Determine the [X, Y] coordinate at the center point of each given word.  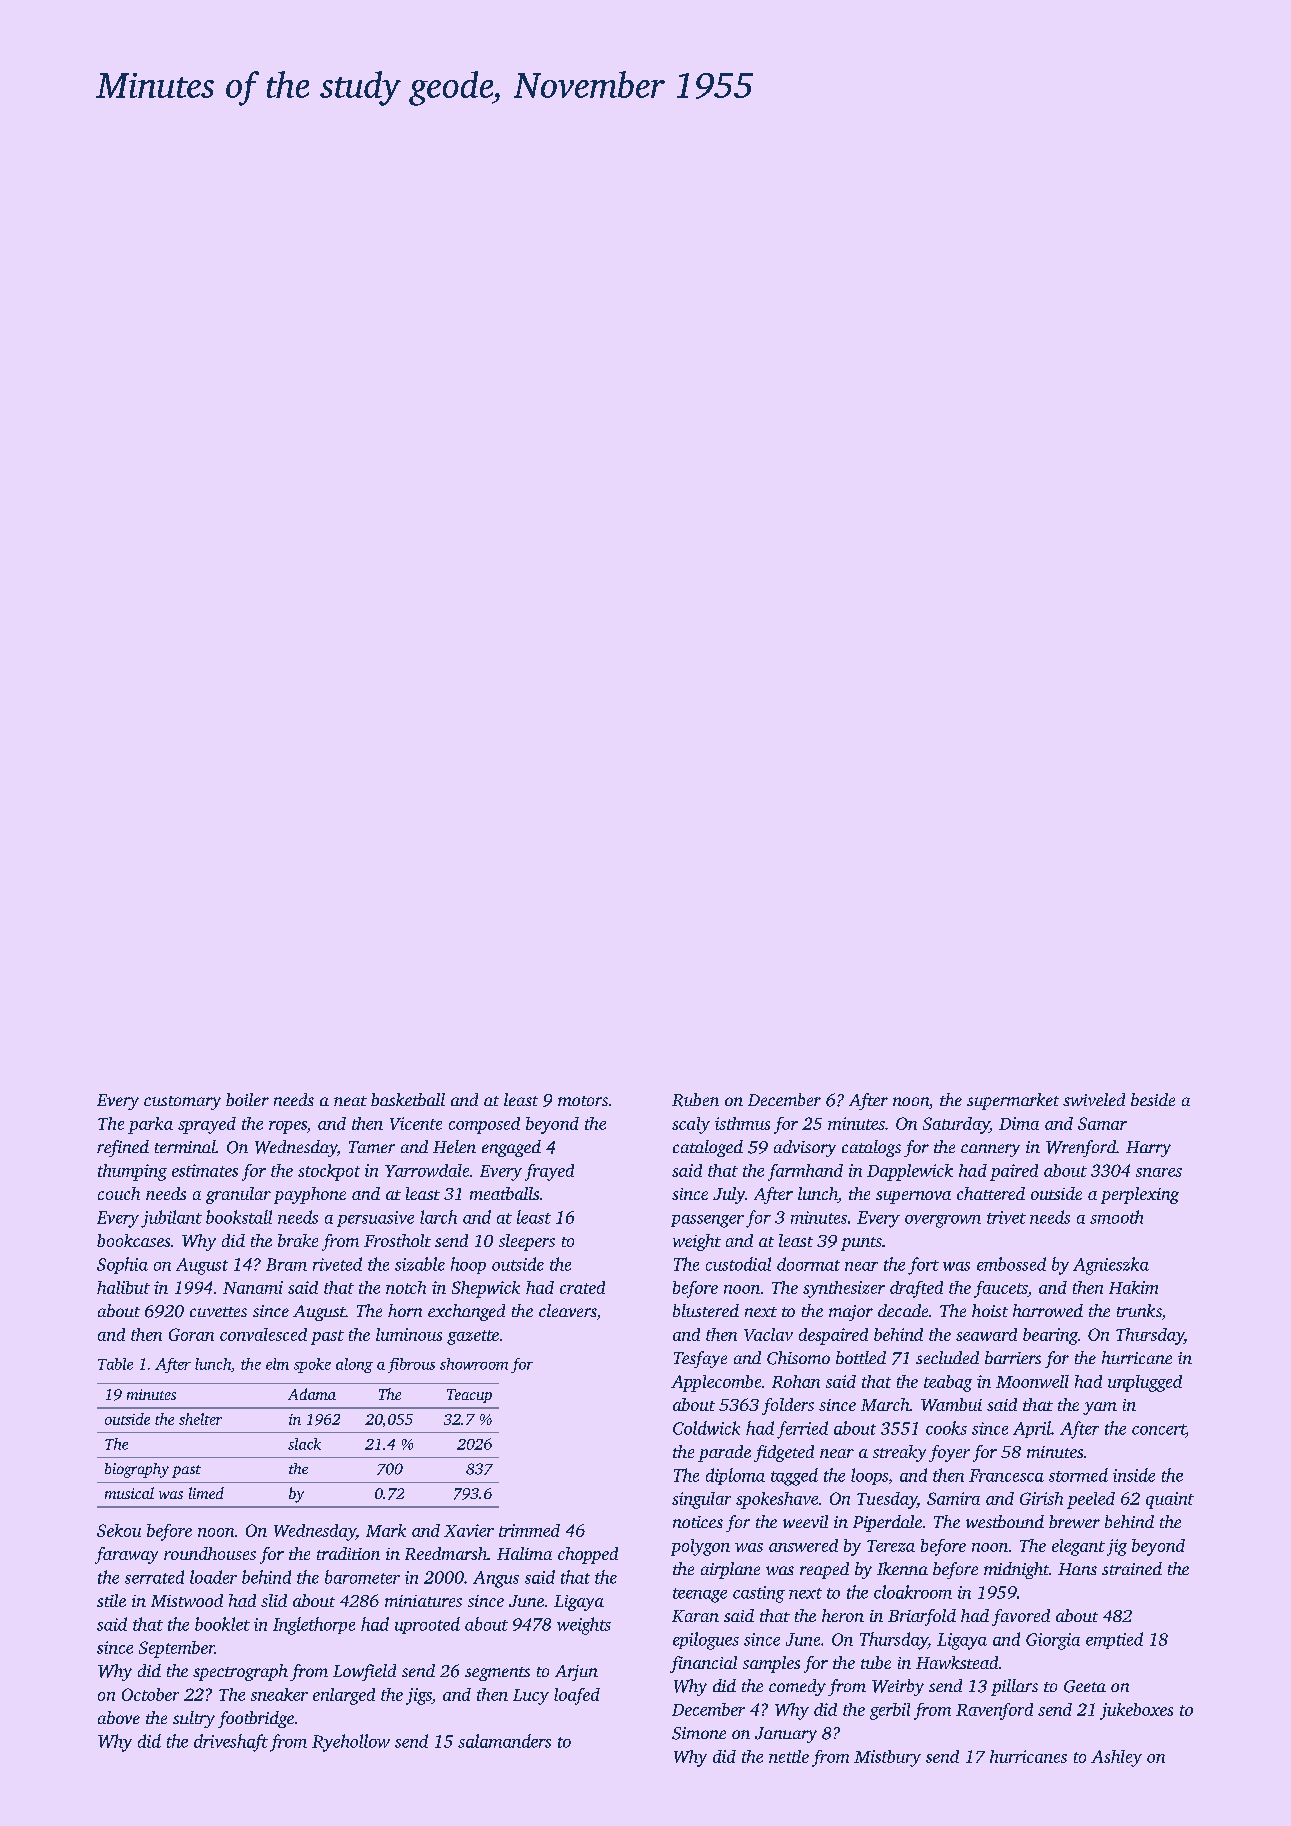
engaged [511, 1148]
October [150, 1694]
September [177, 1649]
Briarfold [922, 1617]
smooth [1116, 1217]
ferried [802, 1430]
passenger [707, 1221]
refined [123, 1148]
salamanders [504, 1741]
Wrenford [1081, 1148]
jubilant [171, 1219]
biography [137, 1470]
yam [1100, 1408]
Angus [496, 1579]
